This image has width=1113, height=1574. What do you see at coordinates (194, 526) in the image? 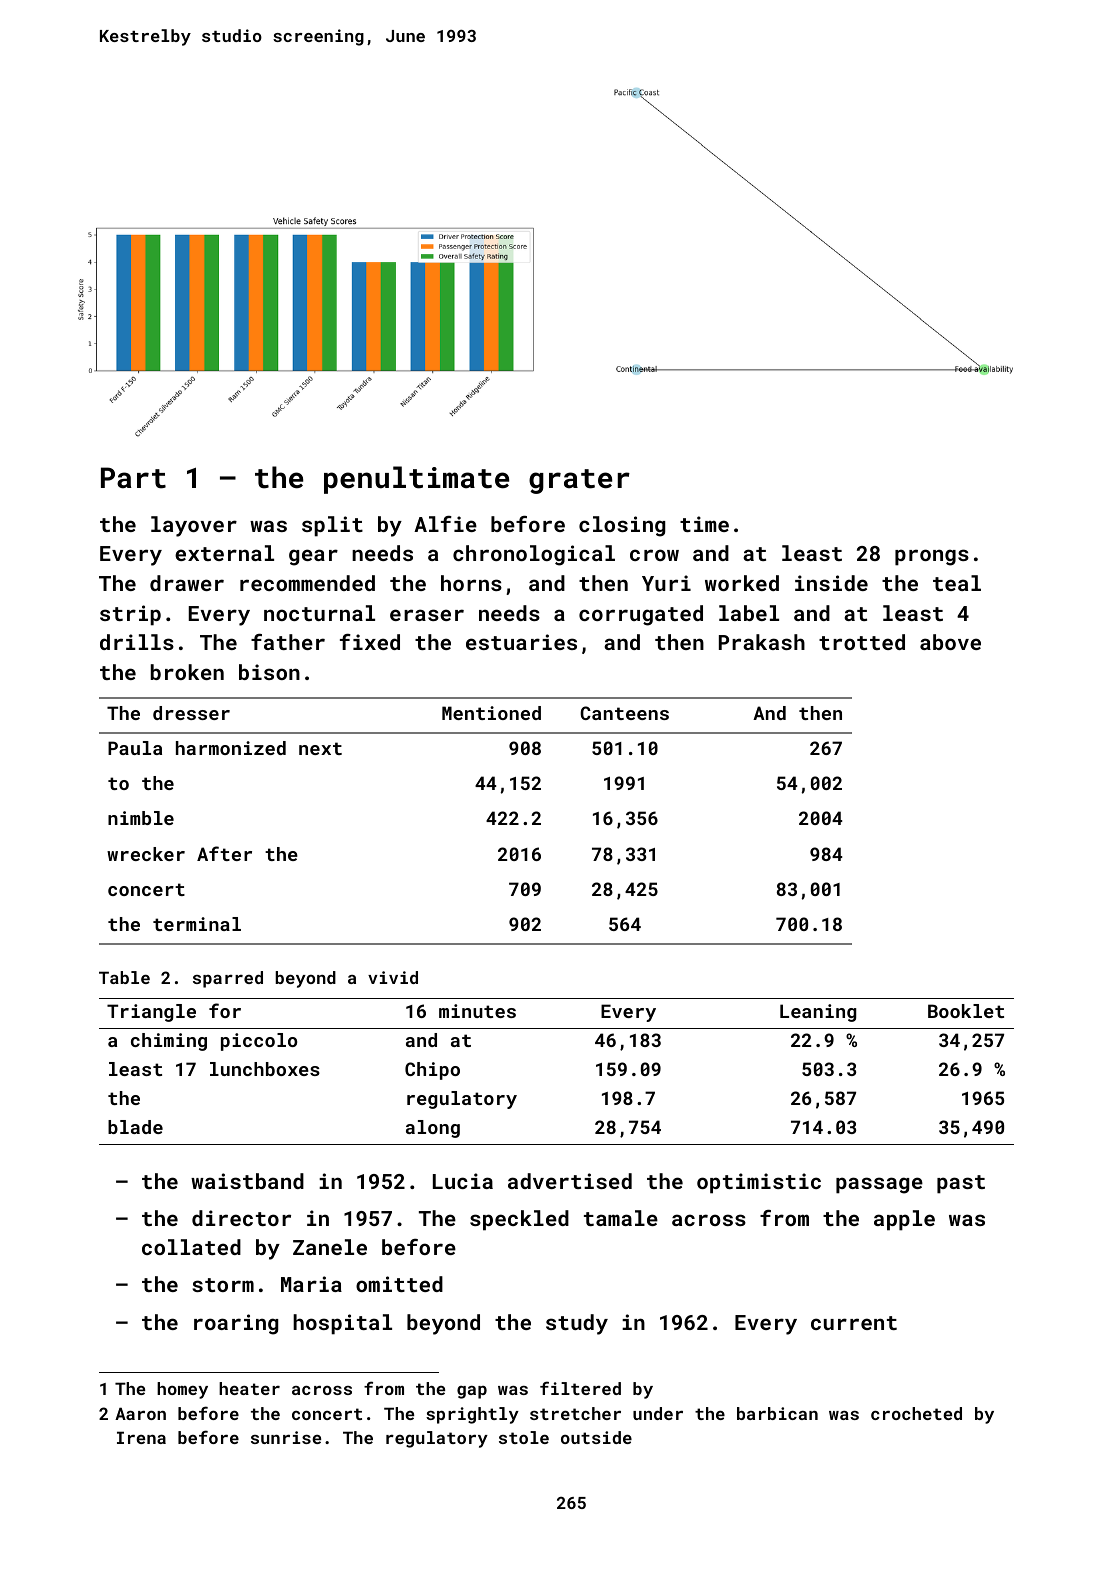
I see `layover` at bounding box center [194, 526].
